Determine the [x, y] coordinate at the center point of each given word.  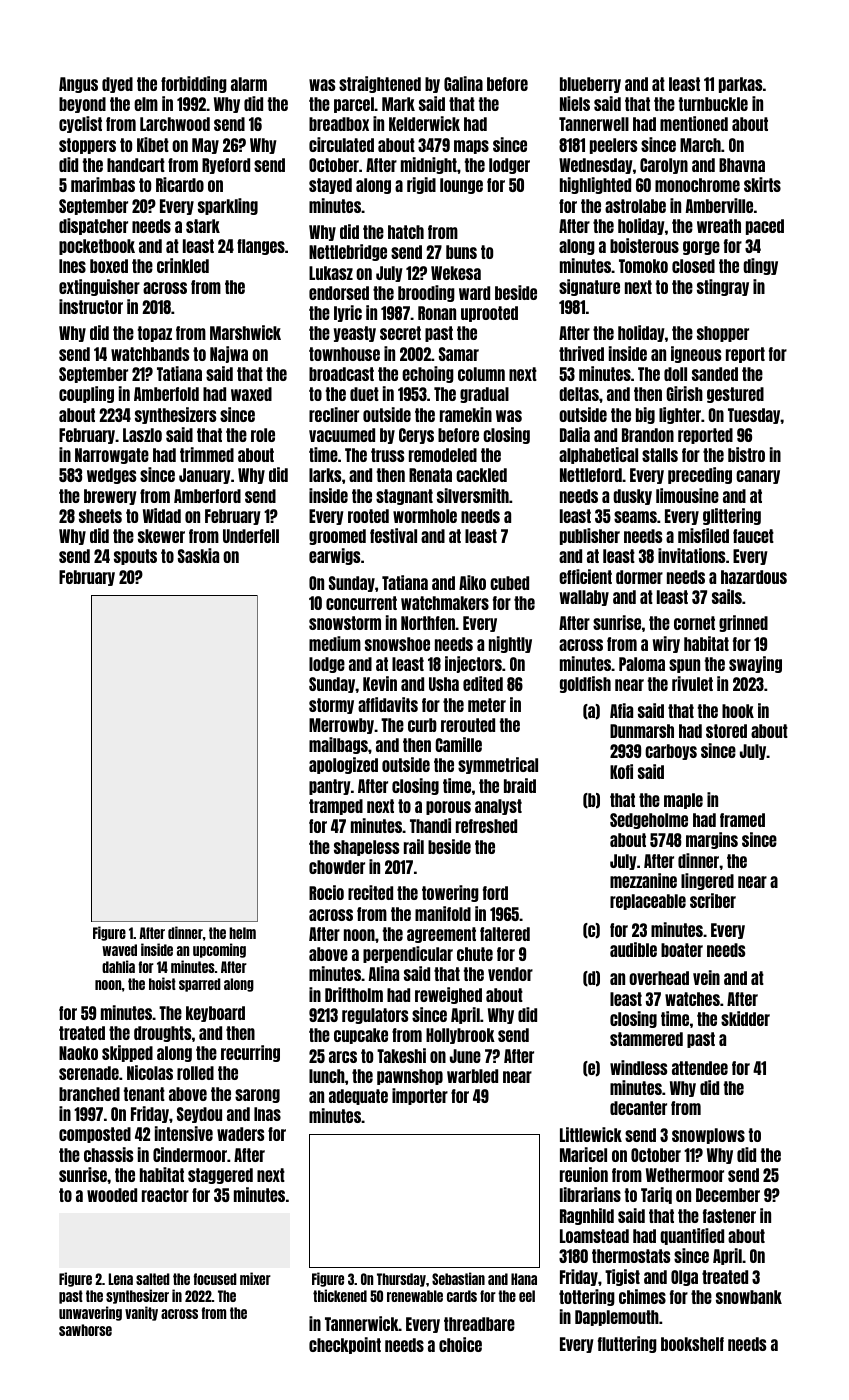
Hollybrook [460, 1036]
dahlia [118, 966]
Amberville [719, 205]
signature [589, 287]
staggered [220, 1176]
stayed [330, 186]
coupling [86, 394]
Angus [78, 85]
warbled [472, 1076]
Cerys [416, 436]
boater [682, 950]
